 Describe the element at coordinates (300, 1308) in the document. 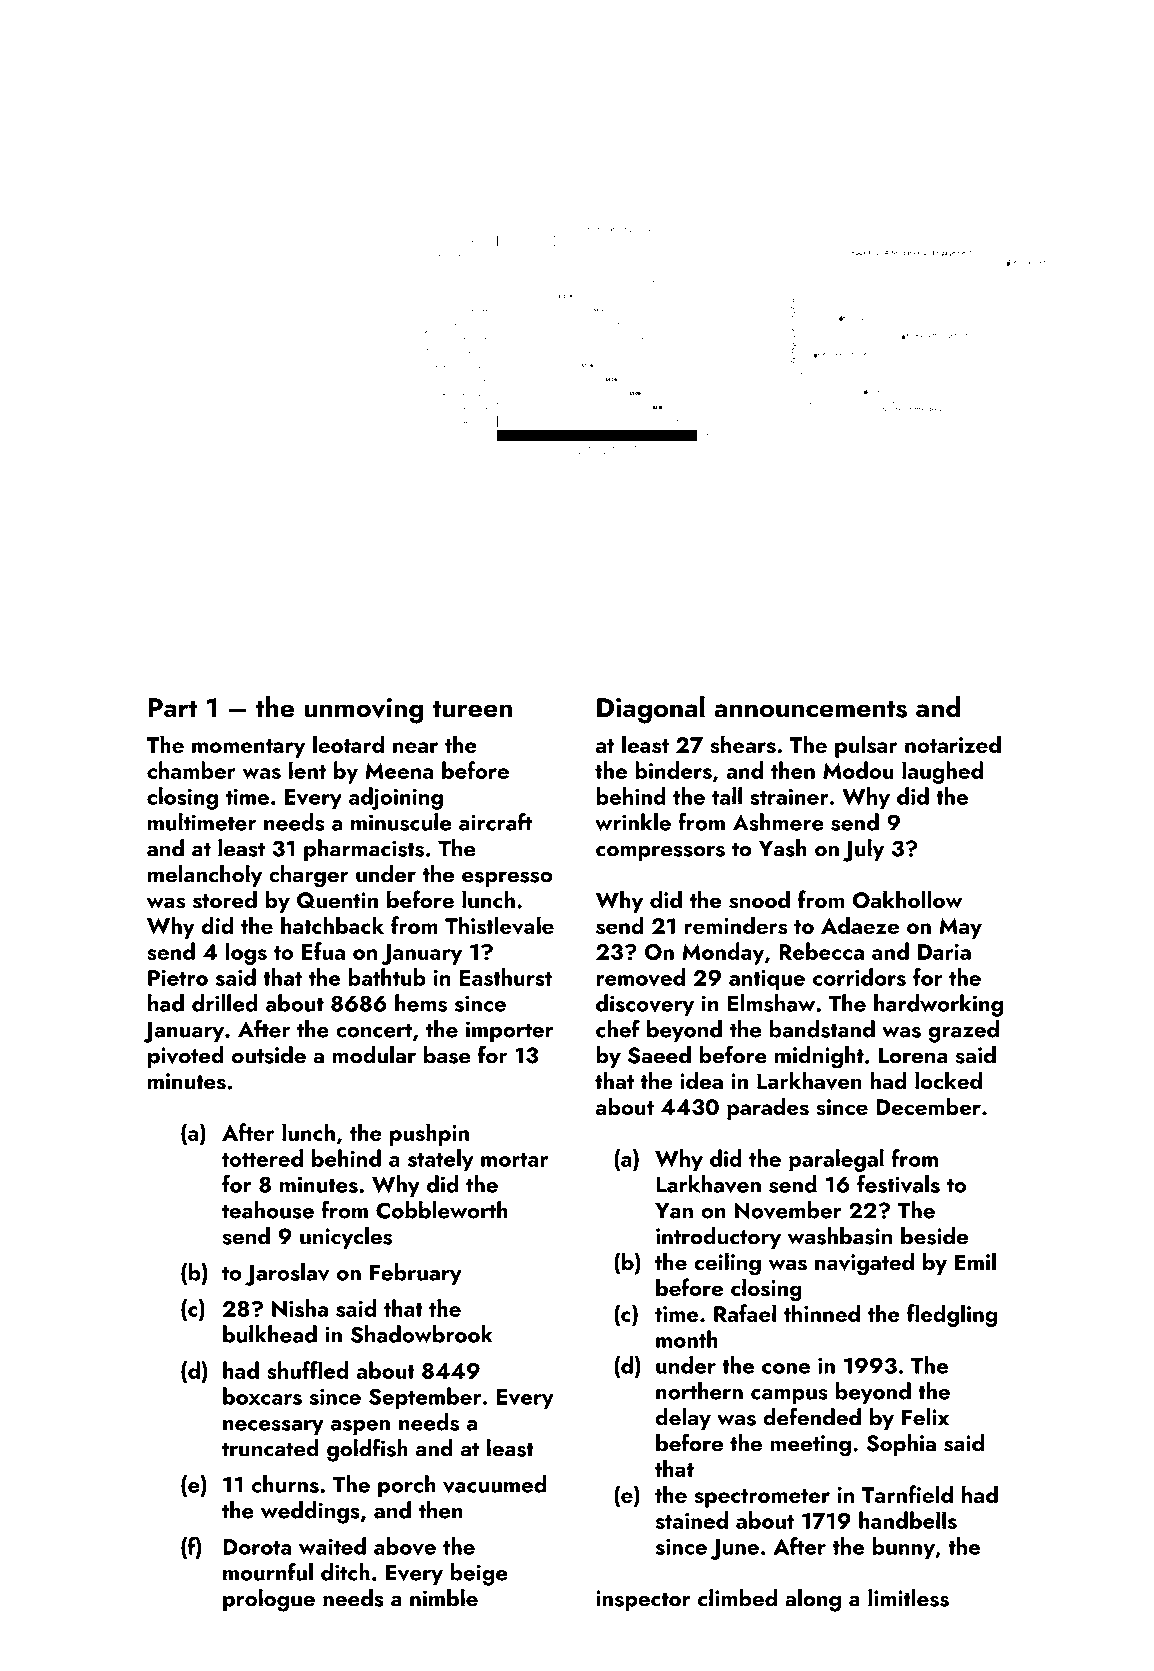

I see `Nisha` at that location.
